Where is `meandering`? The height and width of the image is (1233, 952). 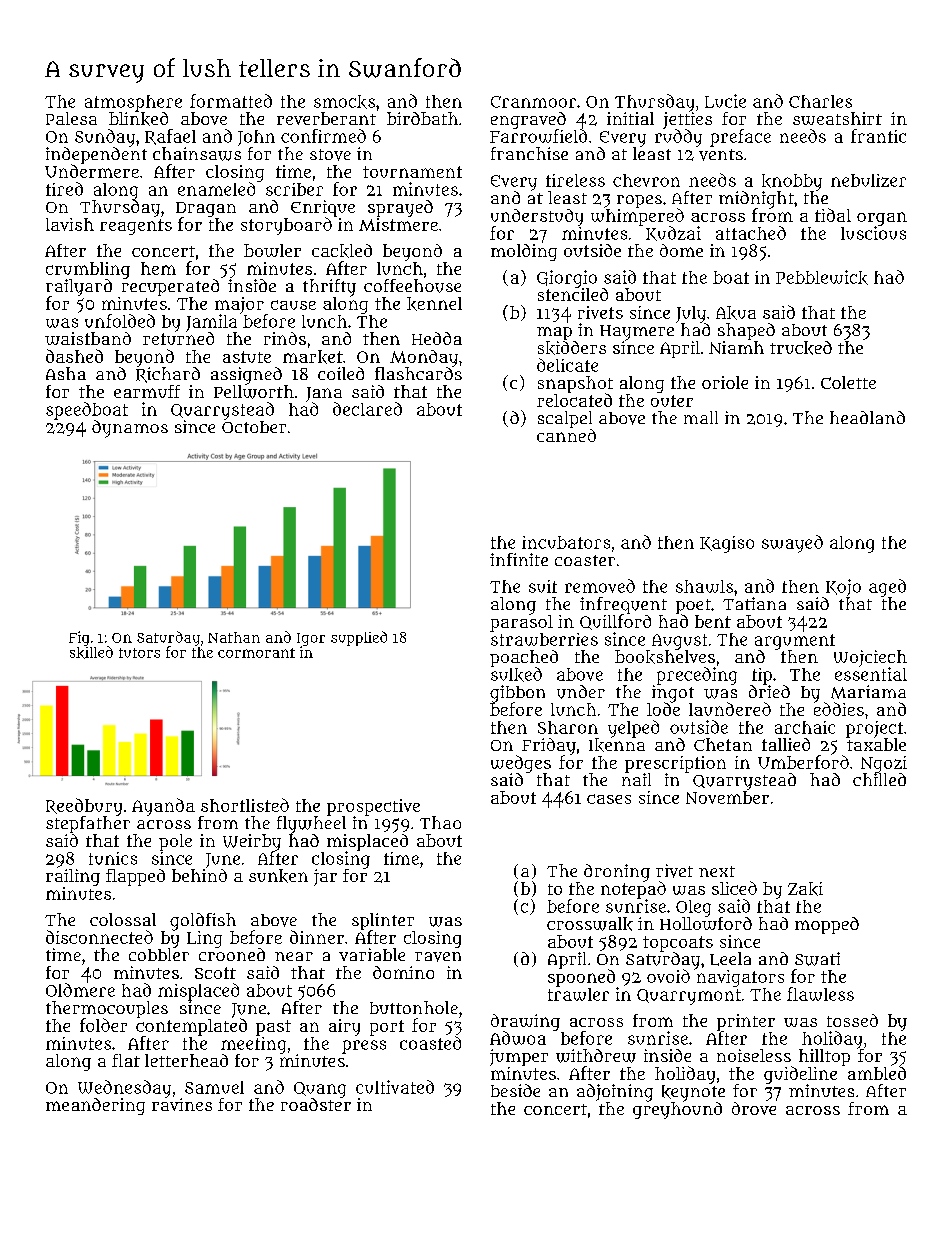
meandering is located at coordinates (95, 1106).
